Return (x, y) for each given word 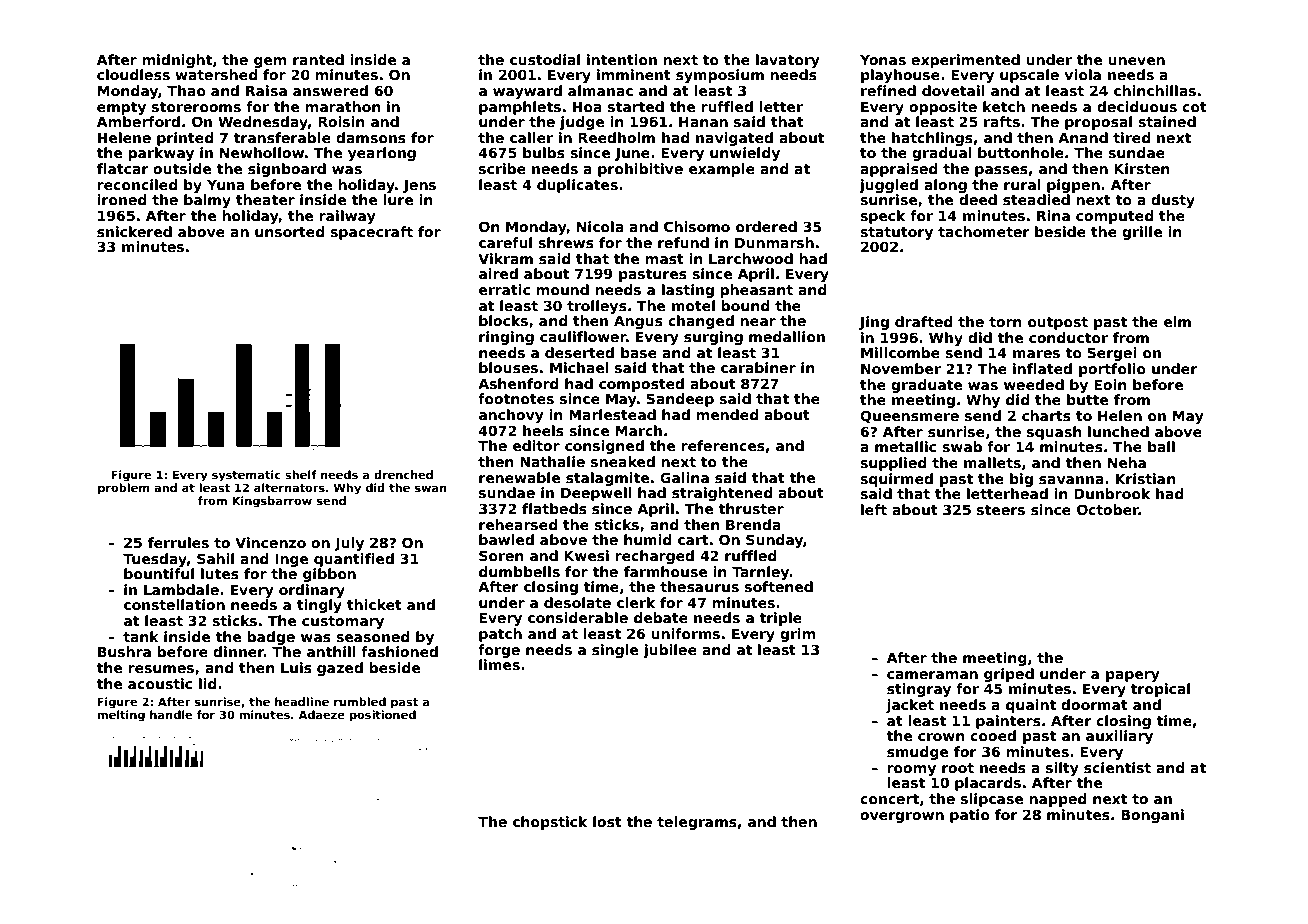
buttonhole (1021, 152)
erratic (504, 289)
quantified (354, 560)
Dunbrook (1112, 493)
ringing (506, 338)
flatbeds (554, 508)
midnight (177, 61)
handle (171, 714)
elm (1177, 321)
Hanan (703, 121)
